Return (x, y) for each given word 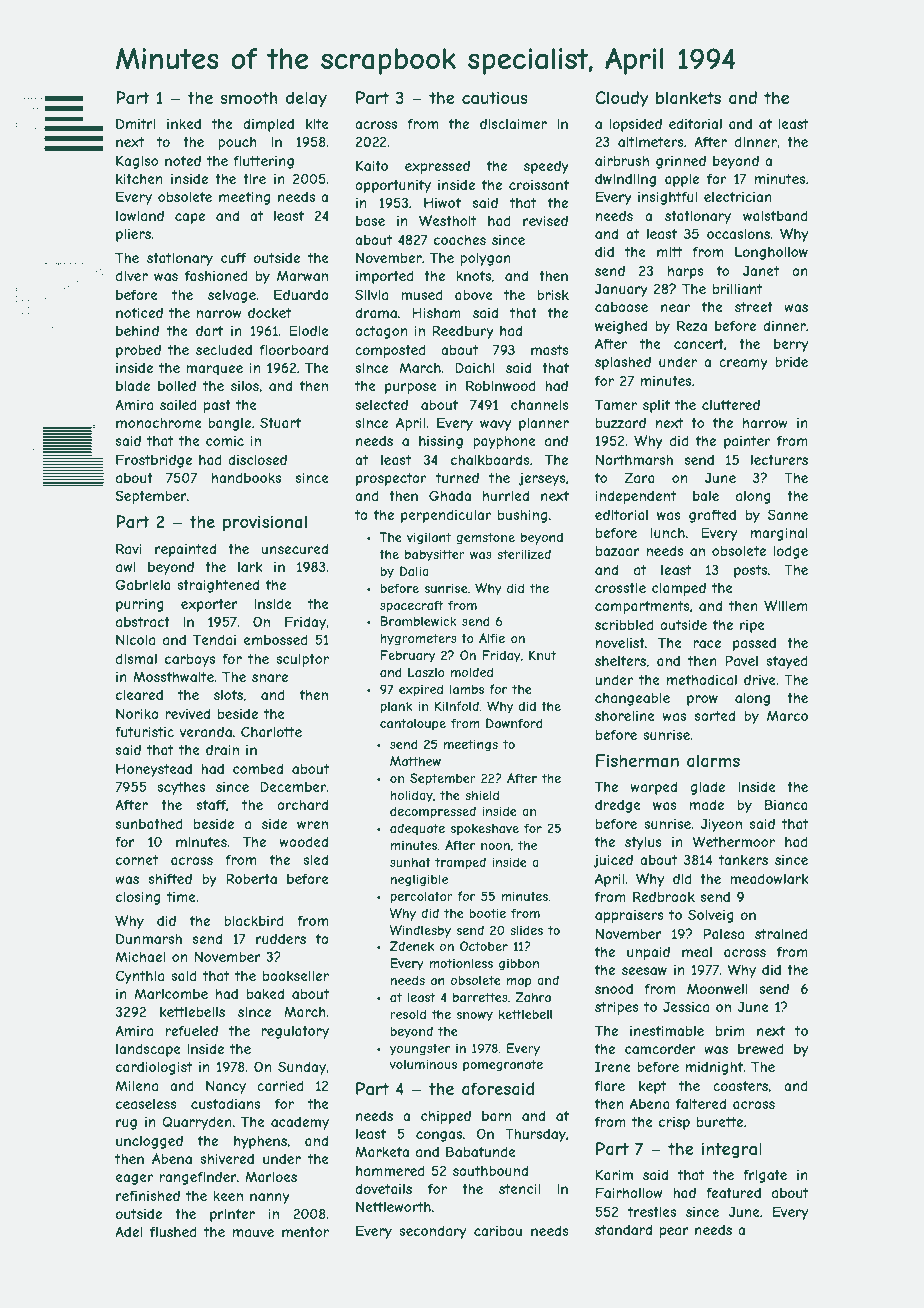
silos (245, 386)
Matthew (415, 761)
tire (254, 178)
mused (422, 294)
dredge (618, 806)
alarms (713, 760)
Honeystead (154, 770)
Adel (128, 1231)
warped (654, 788)
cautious (495, 97)
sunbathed (149, 823)
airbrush (622, 161)
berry (791, 345)
